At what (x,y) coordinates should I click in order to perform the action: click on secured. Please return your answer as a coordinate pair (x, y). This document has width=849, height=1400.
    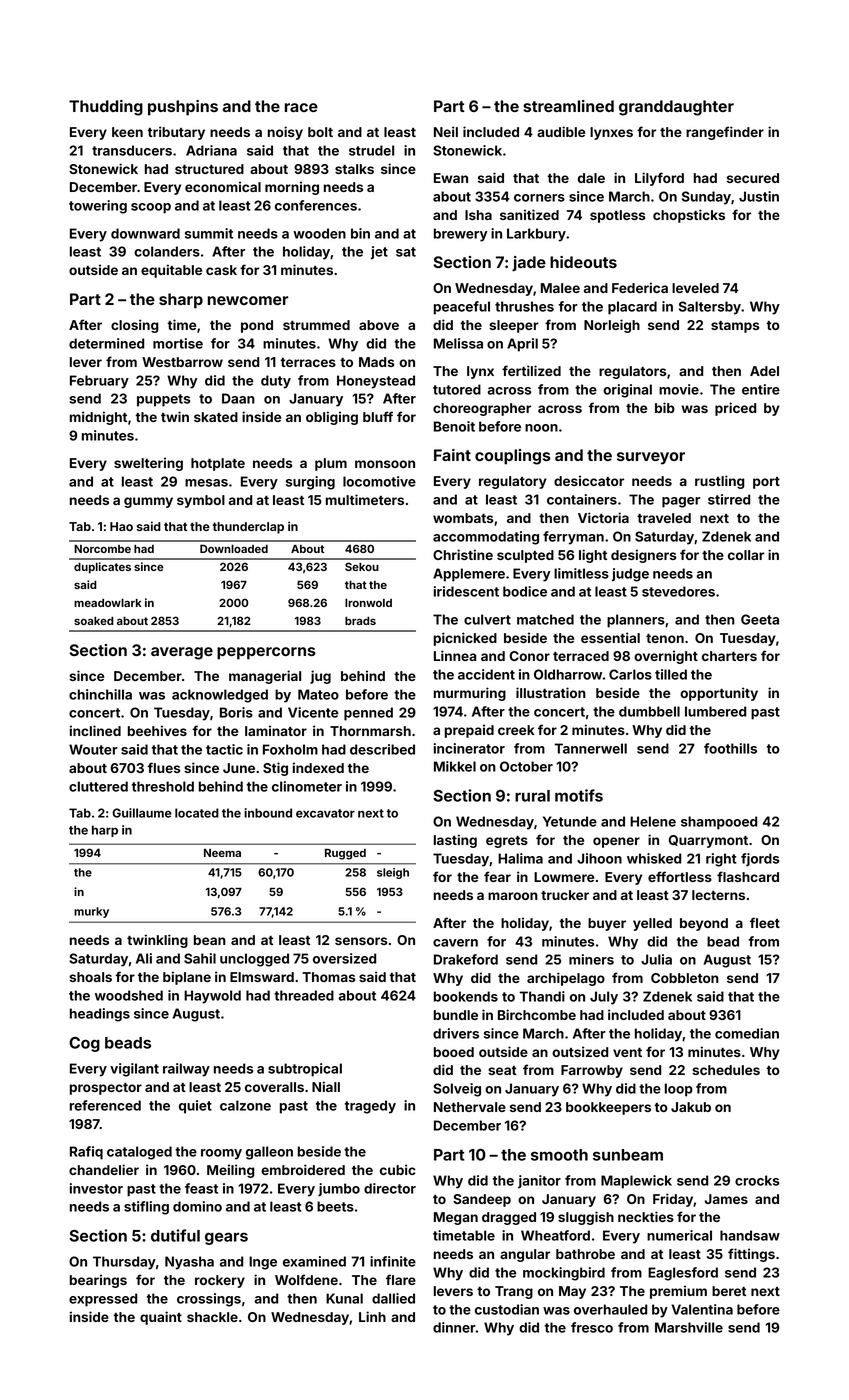
    Looking at the image, I should click on (753, 178).
